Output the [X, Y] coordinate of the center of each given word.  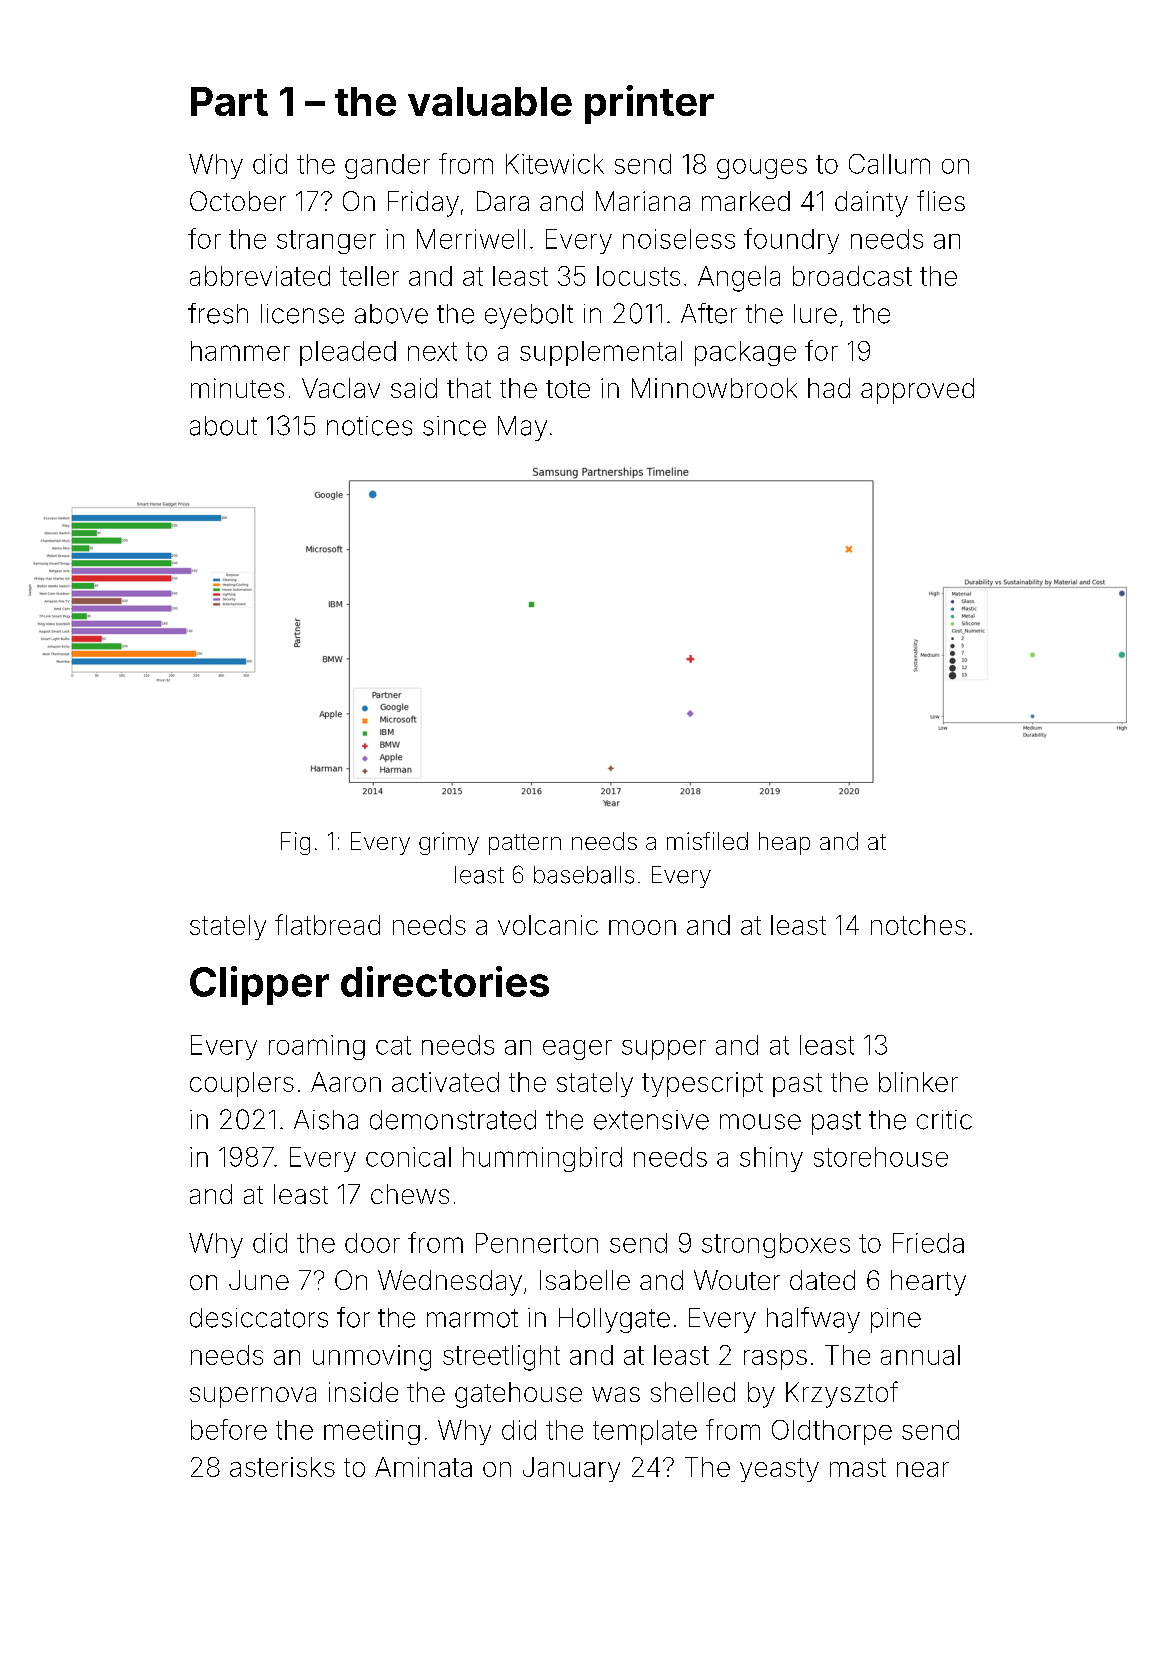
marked [746, 201]
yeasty [779, 1470]
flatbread [327, 924]
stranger [326, 242]
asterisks [282, 1467]
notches [918, 925]
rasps [775, 1360]
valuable [490, 101]
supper [664, 1050]
